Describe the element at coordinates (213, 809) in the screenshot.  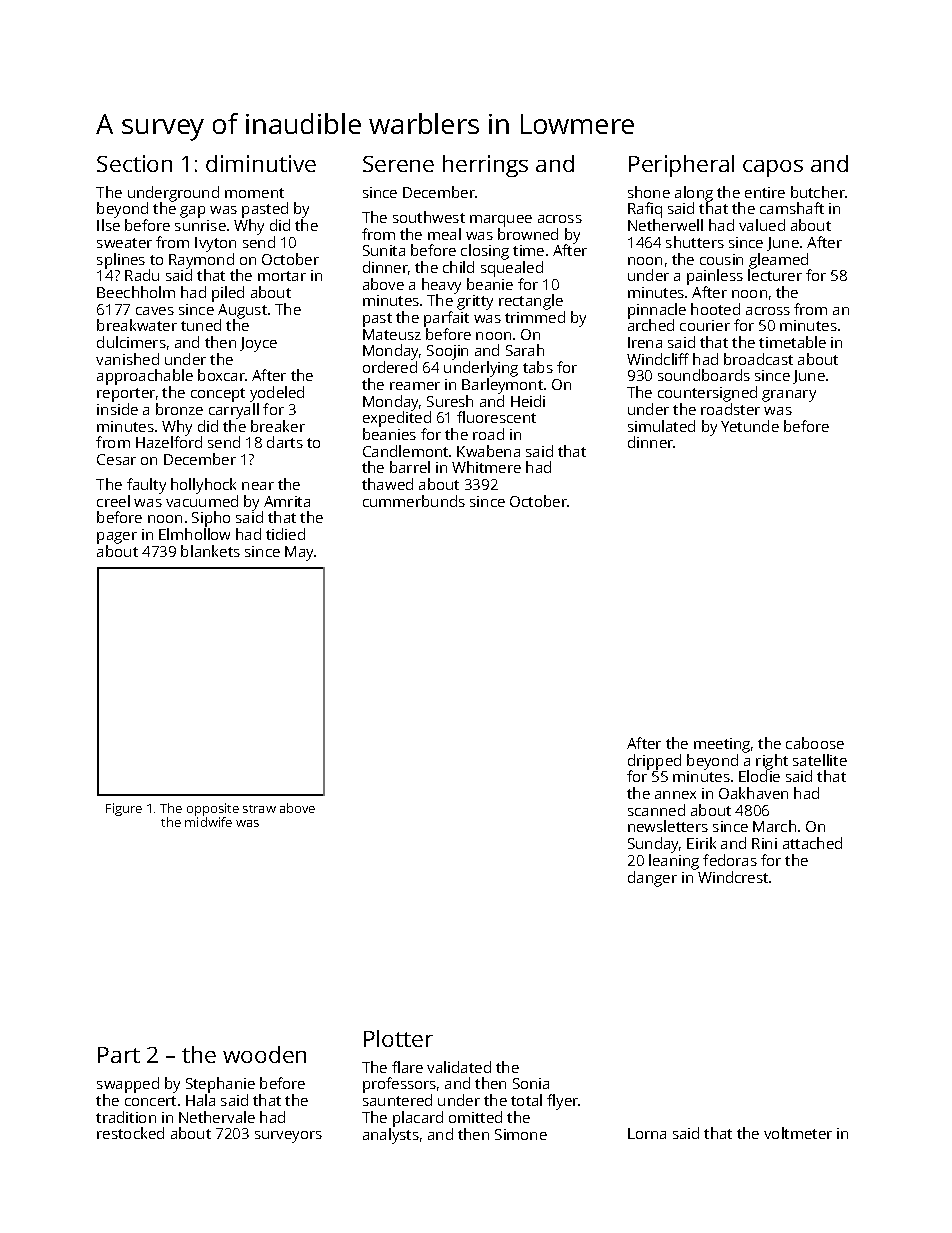
I see `opposite` at that location.
